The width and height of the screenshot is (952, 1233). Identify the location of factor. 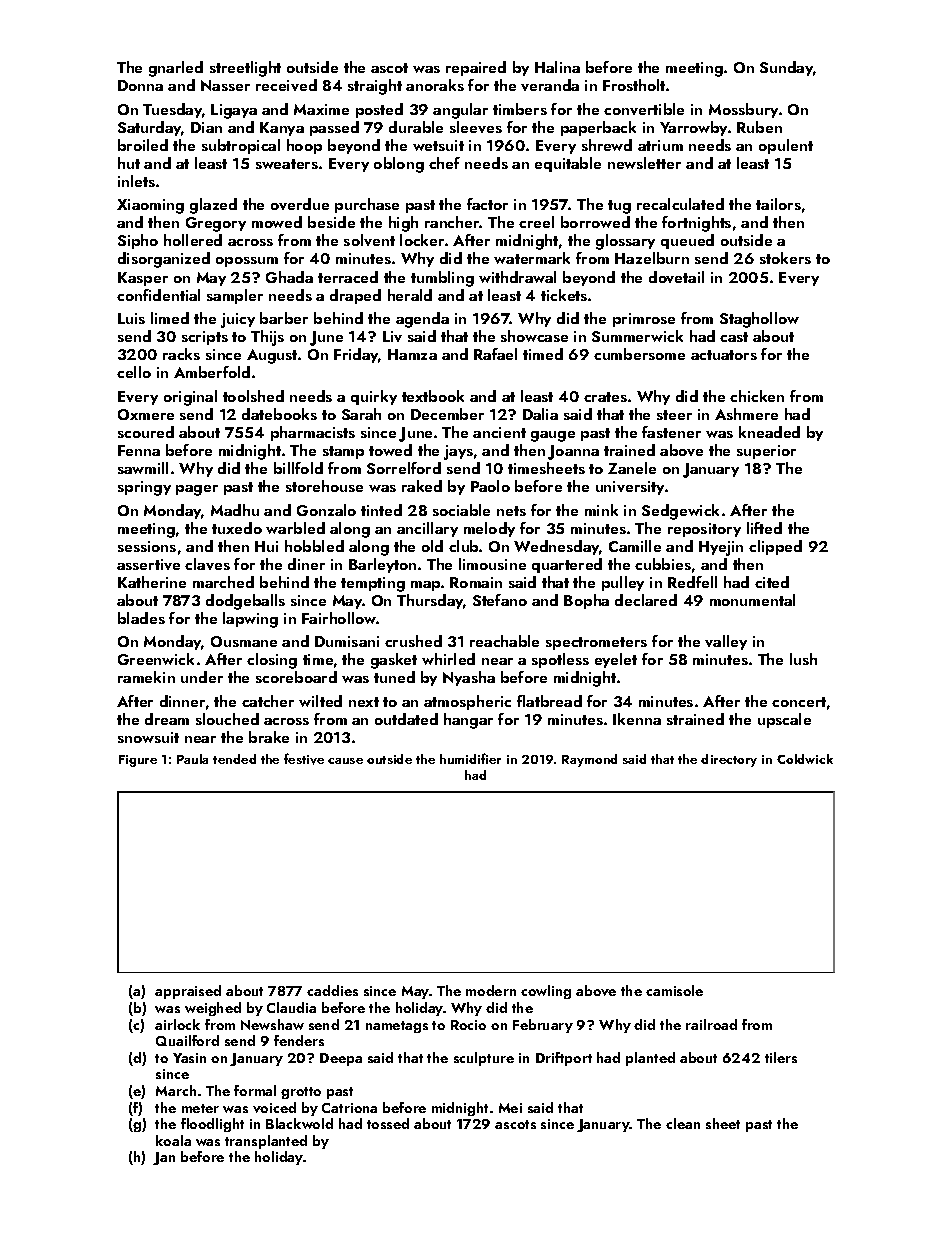
(487, 204).
